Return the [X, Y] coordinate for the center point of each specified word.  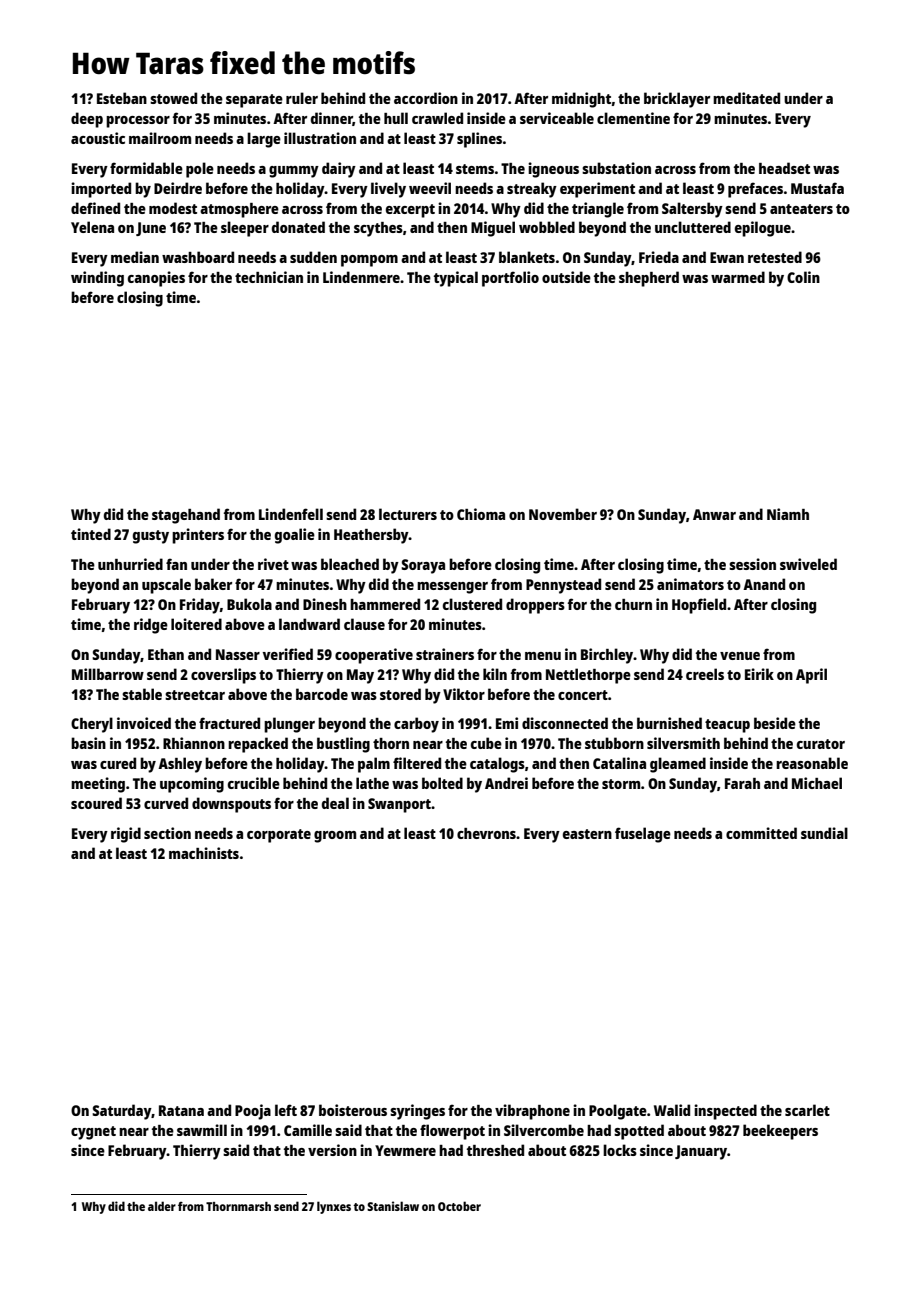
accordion [426, 98]
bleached [350, 564]
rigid [126, 835]
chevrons [486, 833]
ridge [151, 626]
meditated [746, 98]
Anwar [714, 514]
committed [761, 833]
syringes [417, 1112]
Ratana [181, 1110]
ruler [302, 98]
